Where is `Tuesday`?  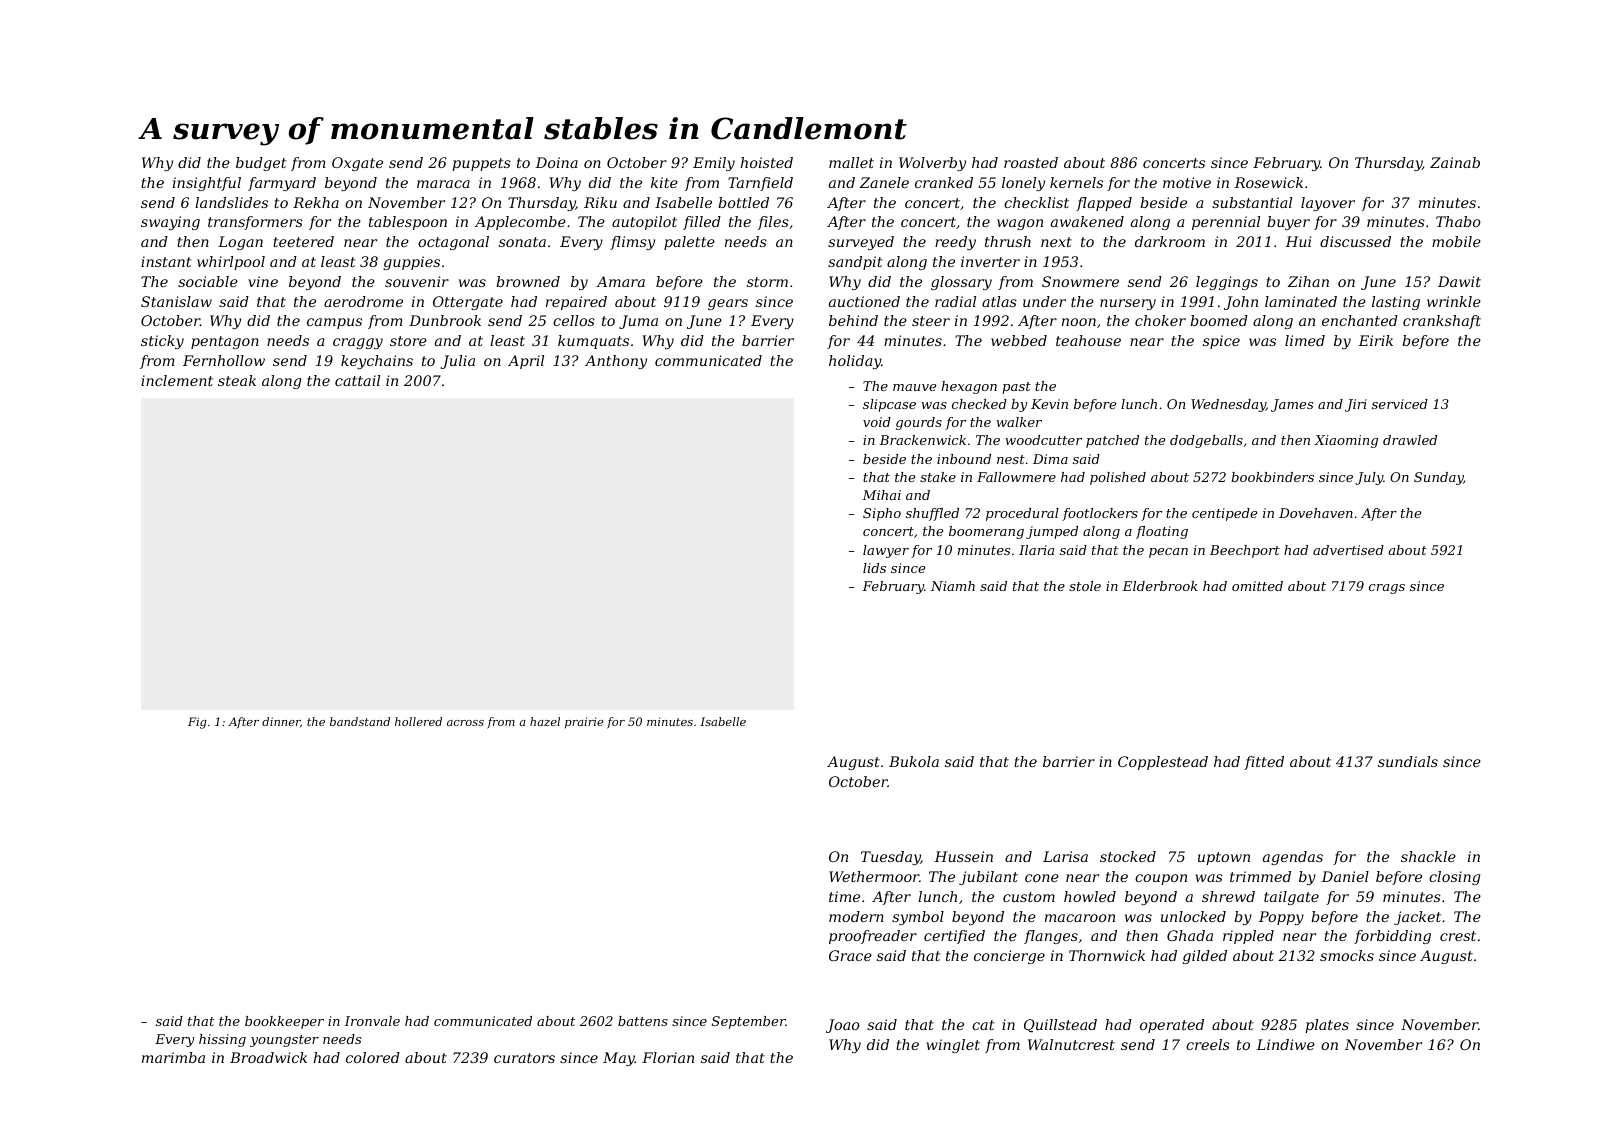
Tuesday is located at coordinates (891, 858).
